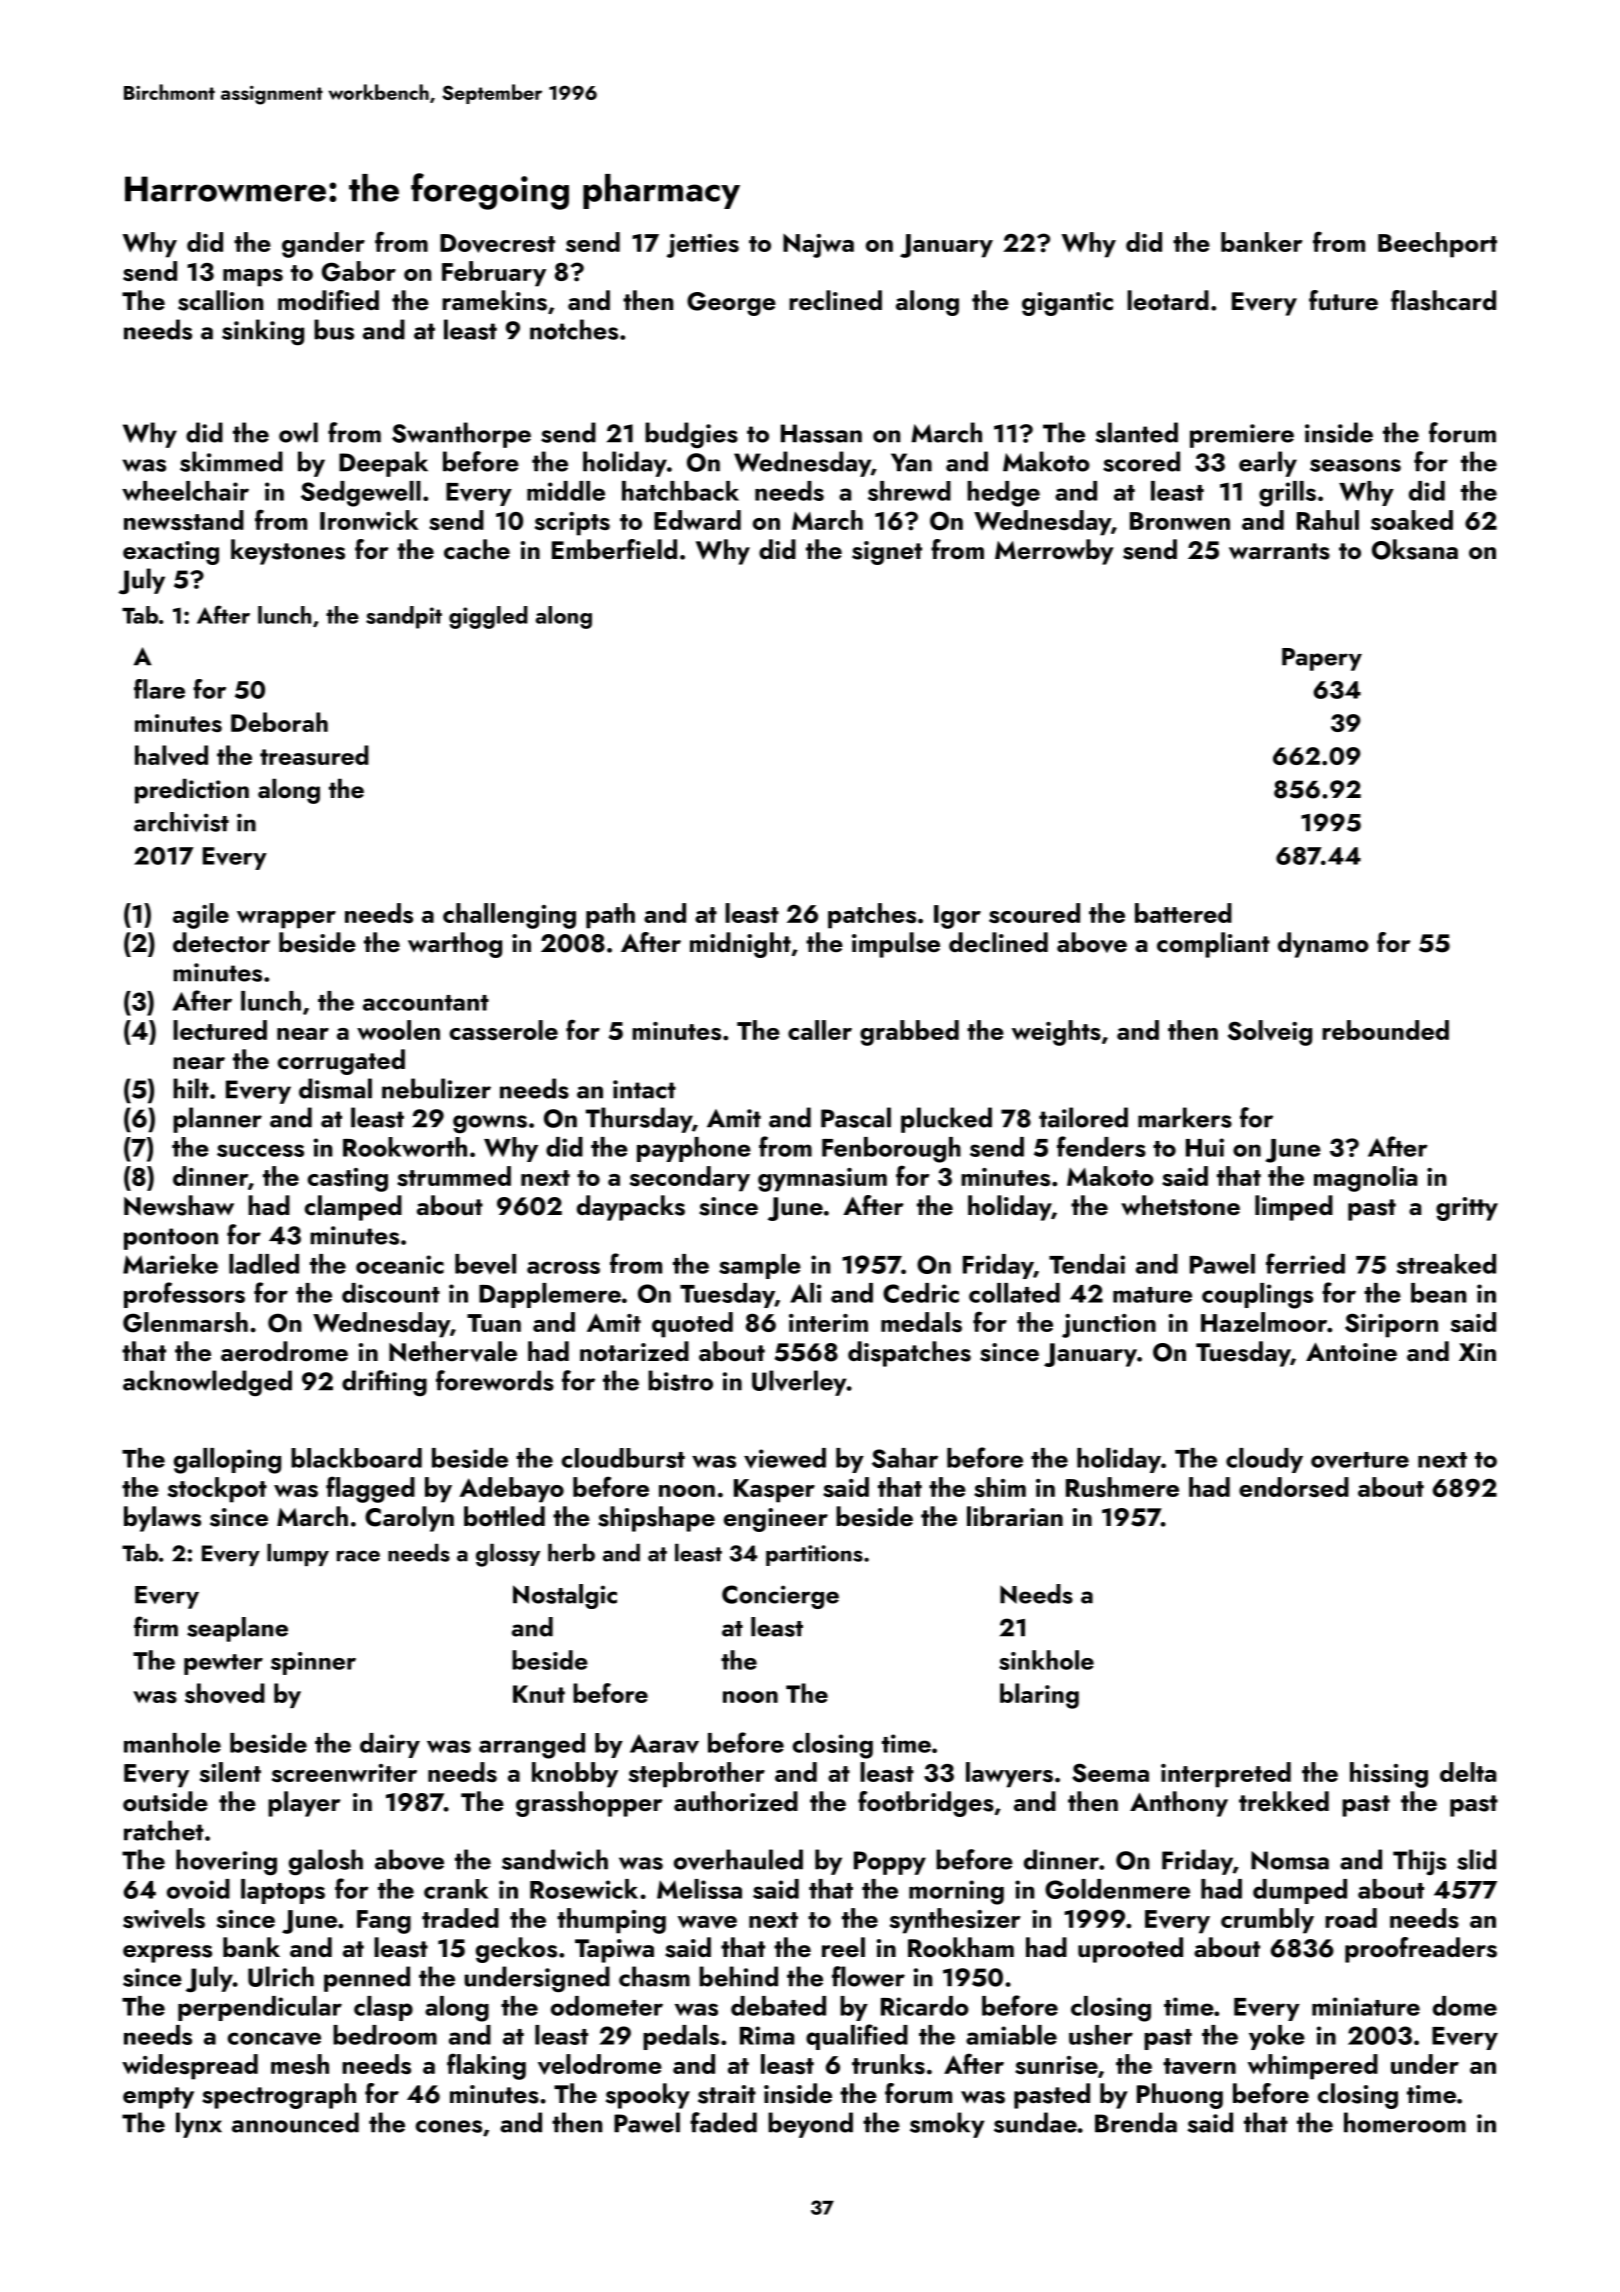  What do you see at coordinates (179, 1205) in the page?
I see `Newshaw` at bounding box center [179, 1205].
